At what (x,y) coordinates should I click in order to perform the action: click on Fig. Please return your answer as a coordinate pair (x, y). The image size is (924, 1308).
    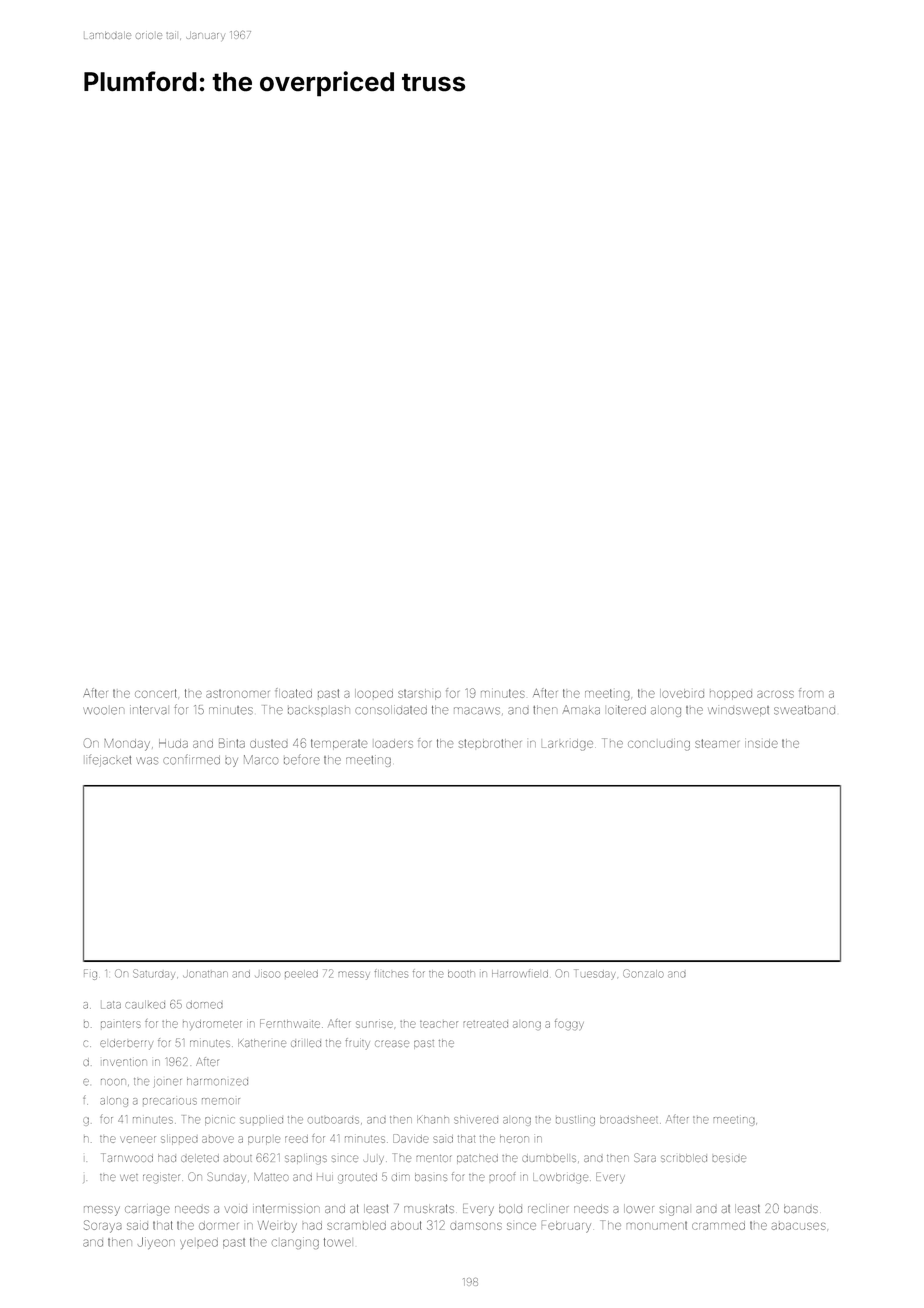
    Looking at the image, I should click on (90, 974).
